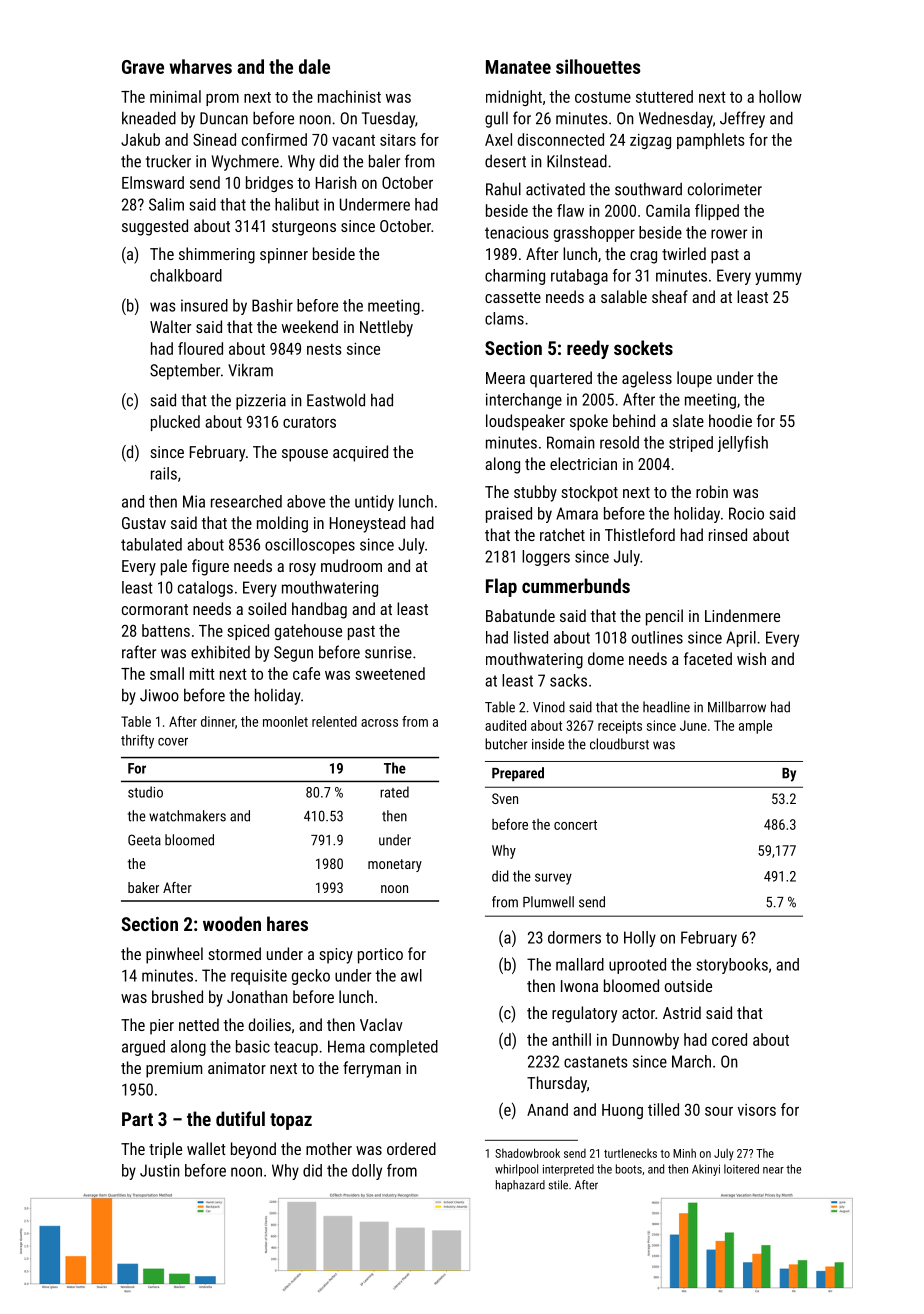 The height and width of the screenshot is (1314, 924). I want to click on striped, so click(691, 444).
